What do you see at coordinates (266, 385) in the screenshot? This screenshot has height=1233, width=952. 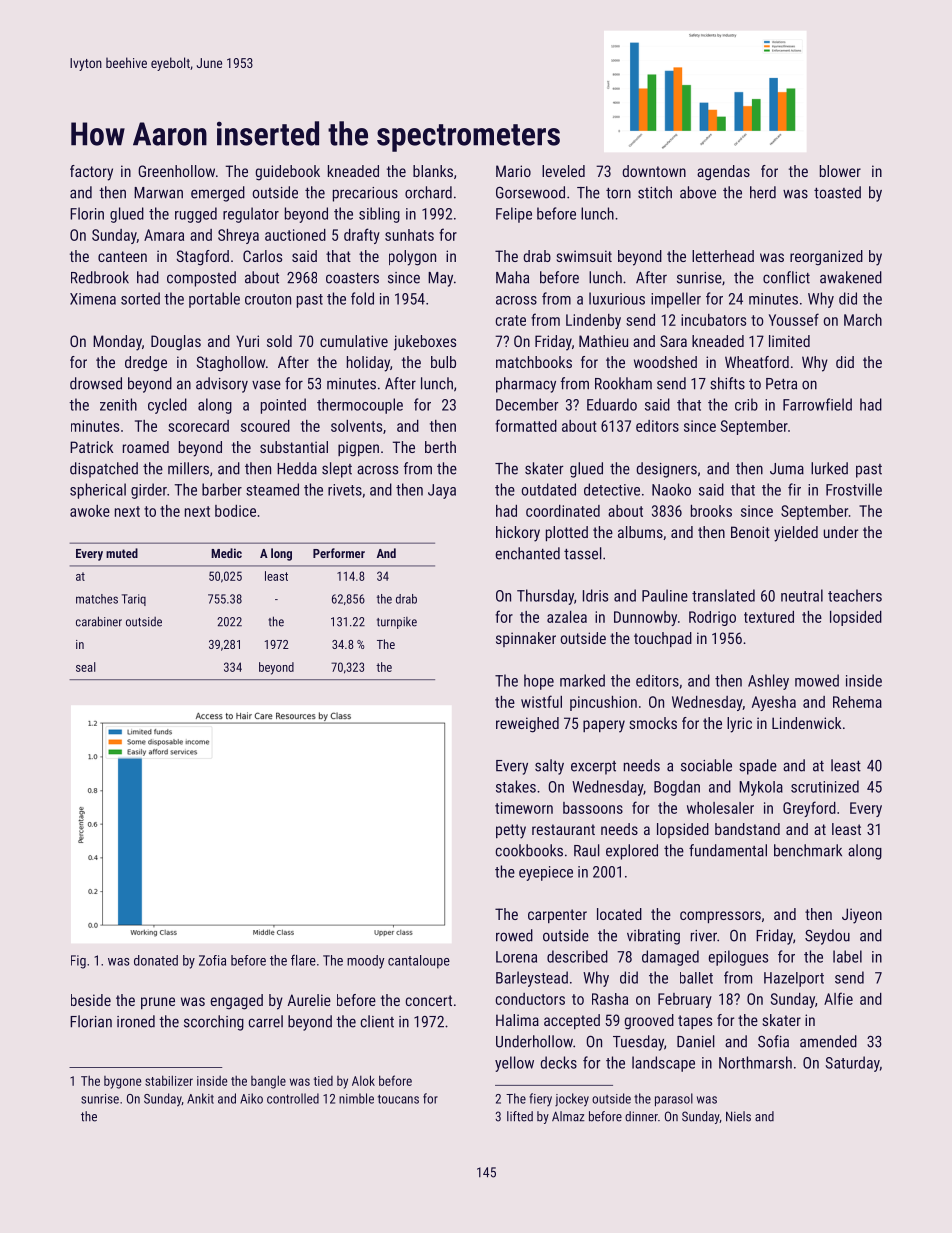 I see `vase` at bounding box center [266, 385].
